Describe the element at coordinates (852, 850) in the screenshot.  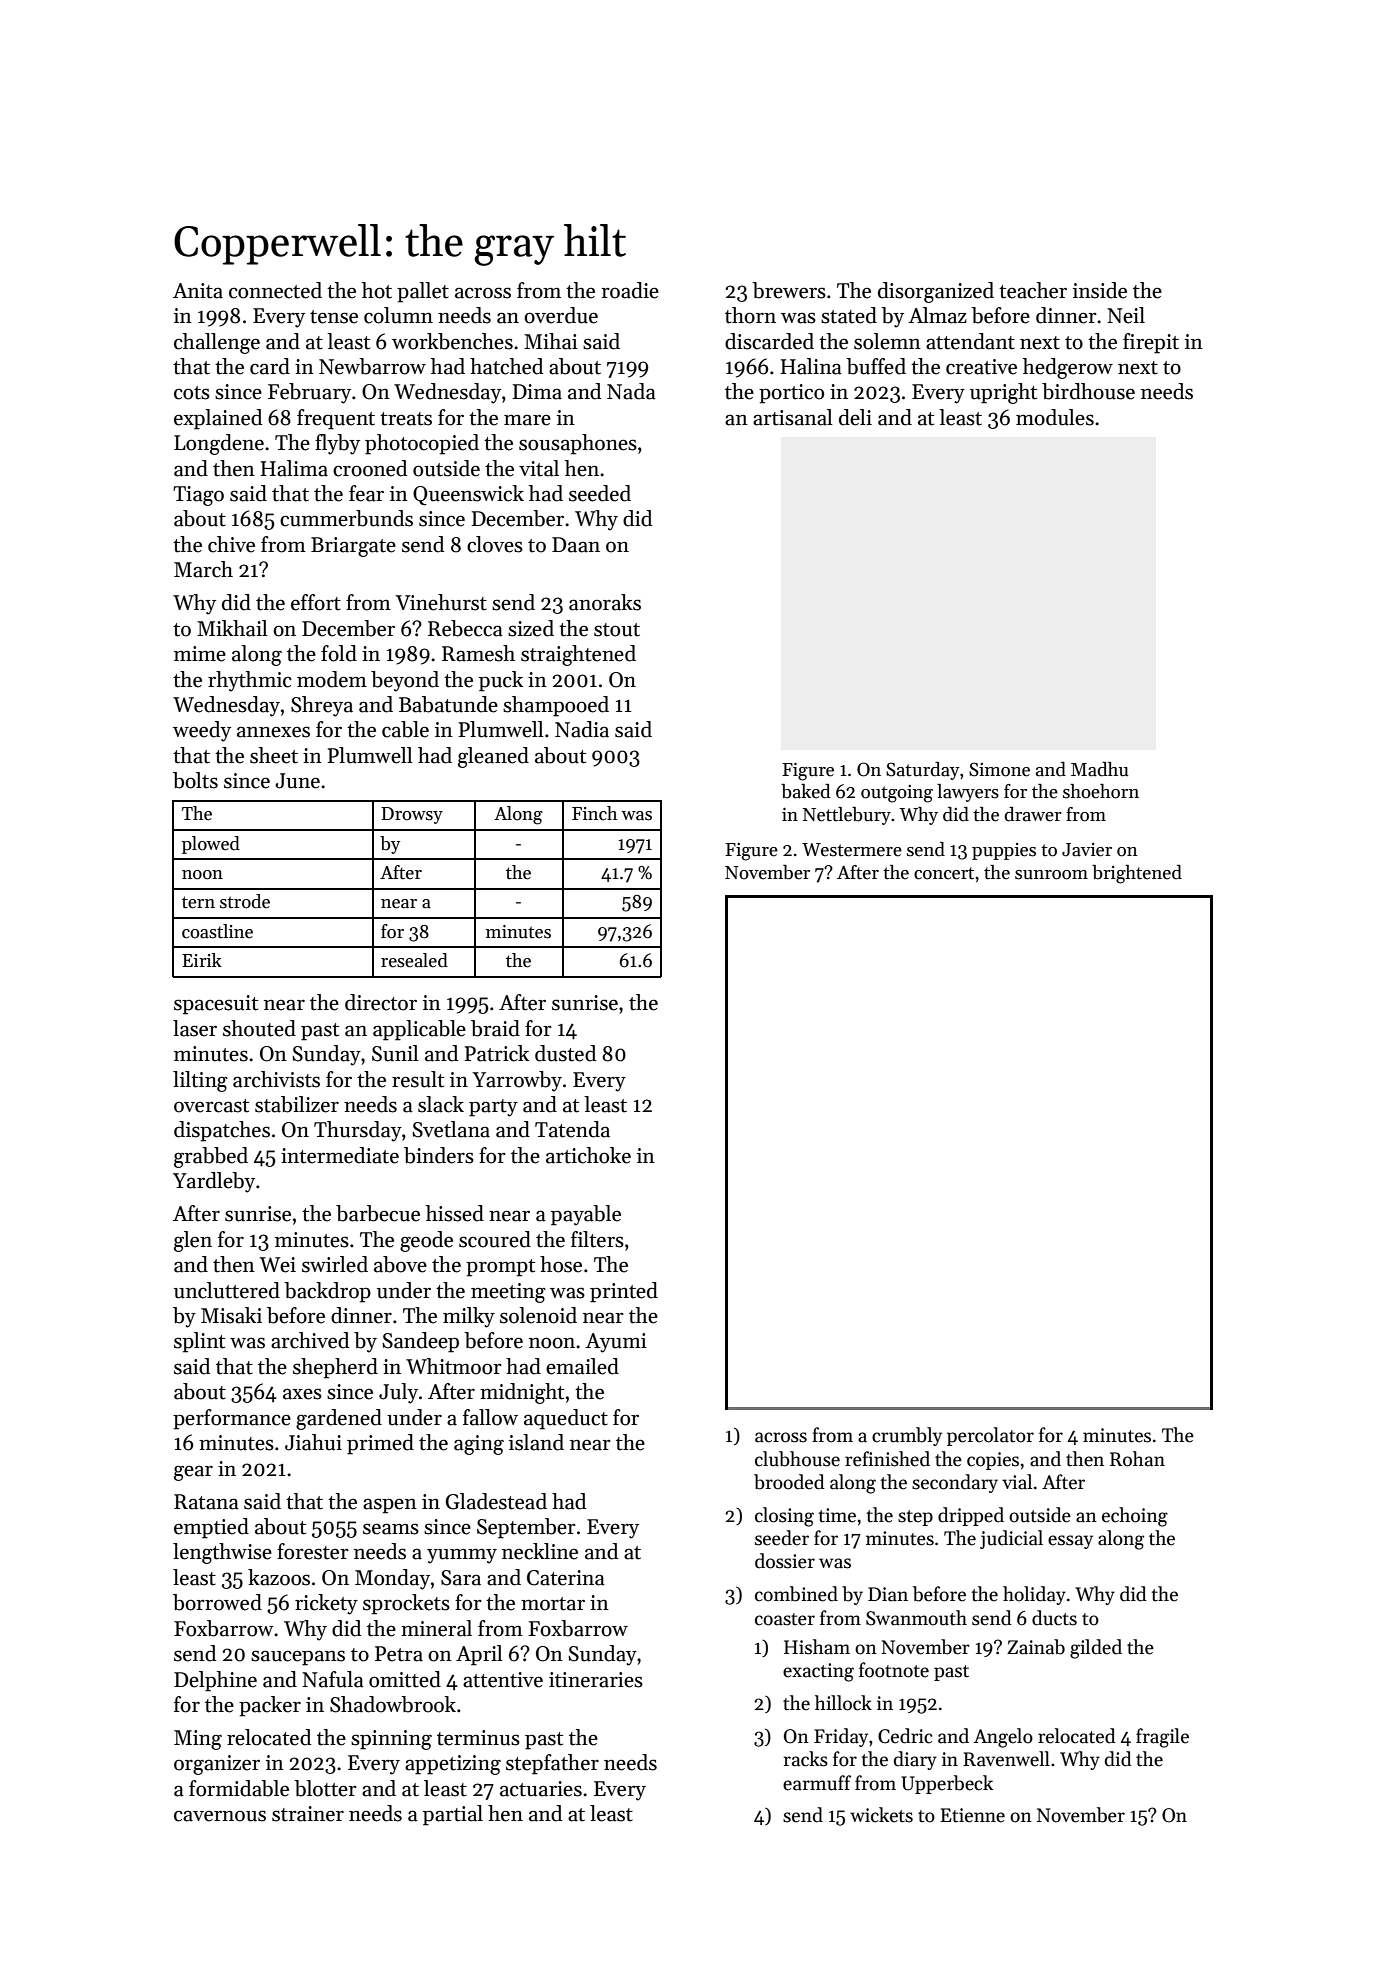
I see `Westermere` at that location.
